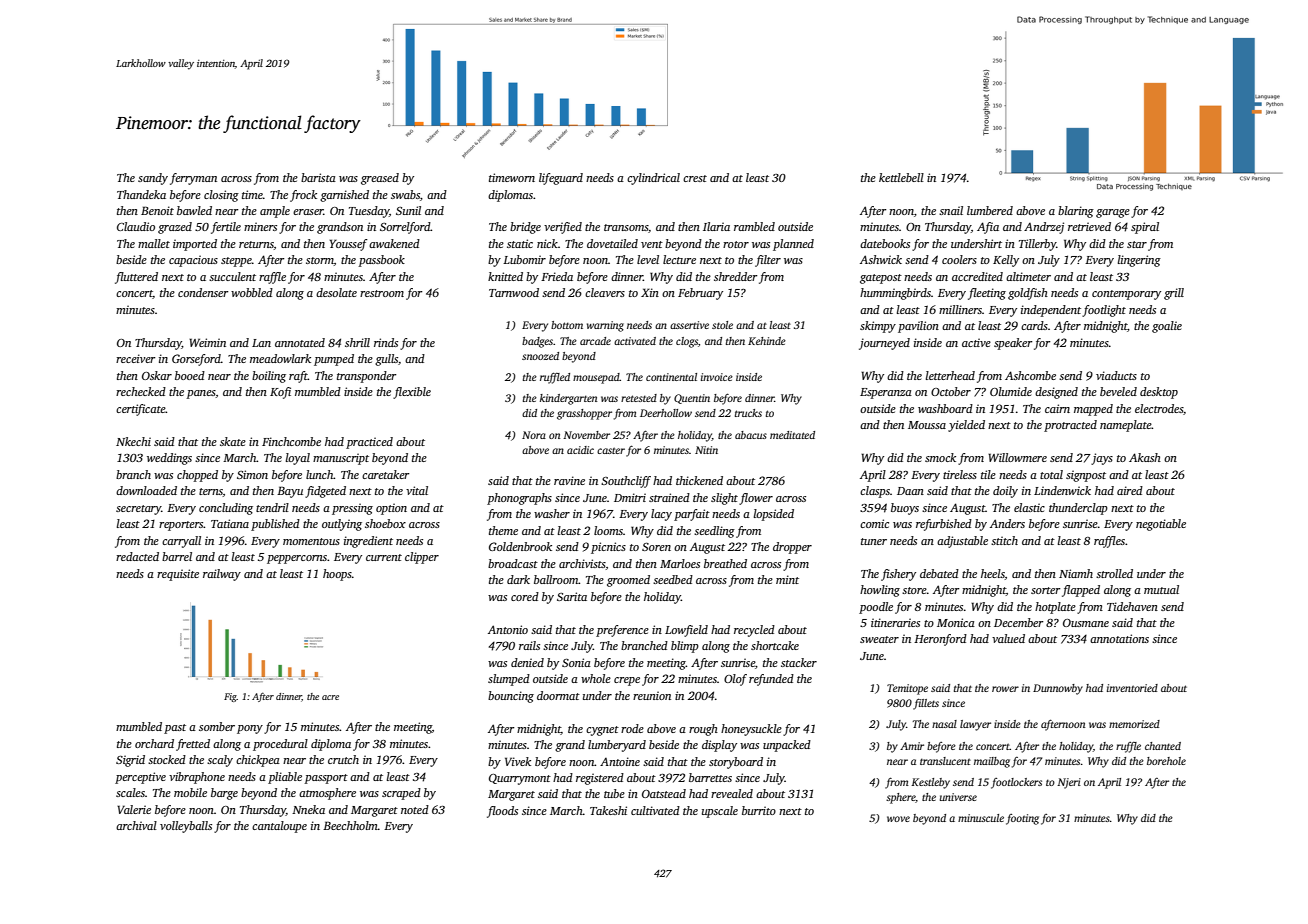  Describe the element at coordinates (514, 292) in the screenshot. I see `Tarnwood` at that location.
